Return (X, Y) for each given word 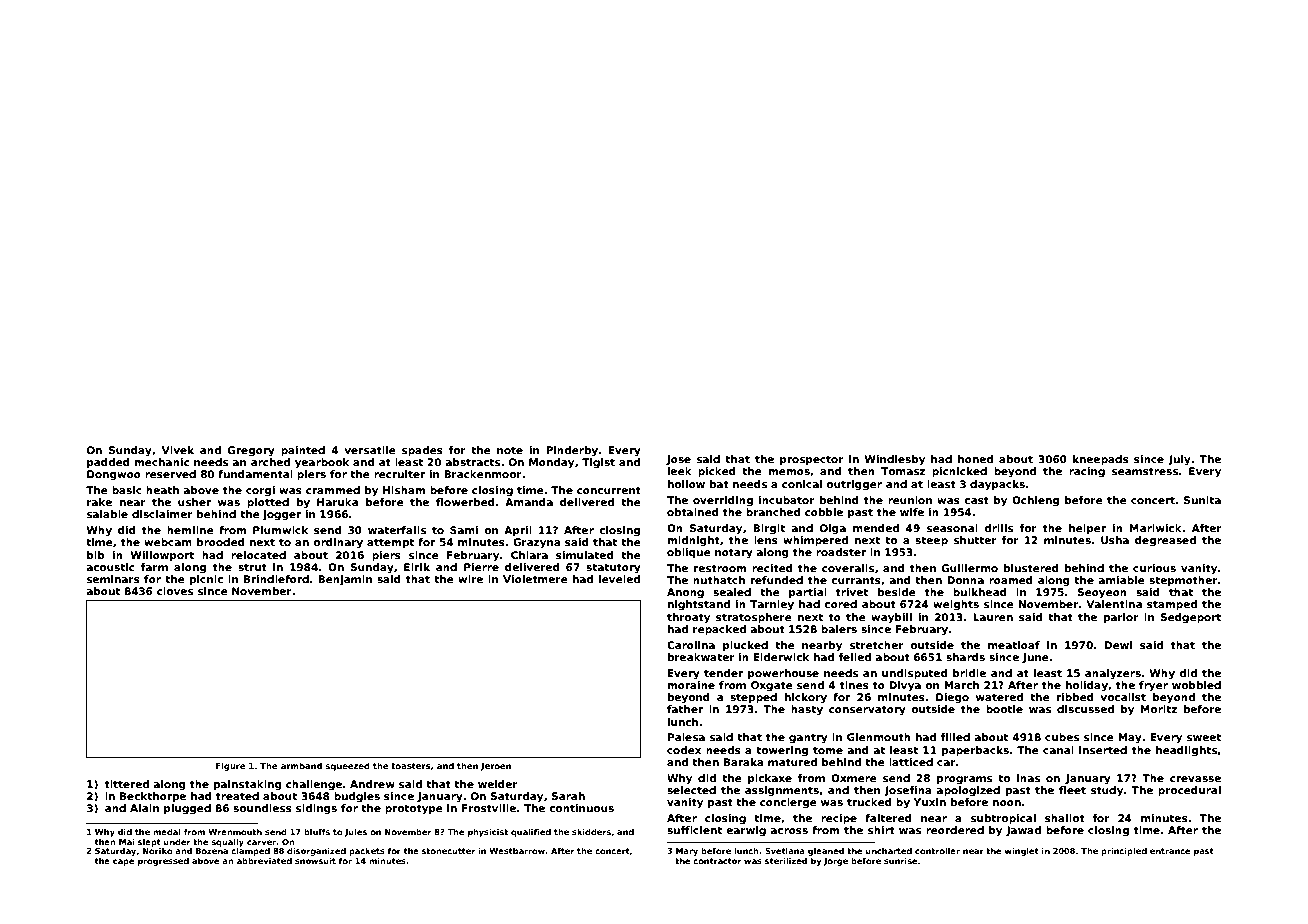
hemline (190, 530)
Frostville (489, 808)
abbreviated (264, 861)
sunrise (900, 861)
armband (301, 765)
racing (1087, 472)
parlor (1121, 618)
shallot (1065, 818)
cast (976, 500)
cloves (175, 591)
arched (270, 462)
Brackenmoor (483, 474)
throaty (688, 618)
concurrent (609, 490)
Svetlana (785, 851)
